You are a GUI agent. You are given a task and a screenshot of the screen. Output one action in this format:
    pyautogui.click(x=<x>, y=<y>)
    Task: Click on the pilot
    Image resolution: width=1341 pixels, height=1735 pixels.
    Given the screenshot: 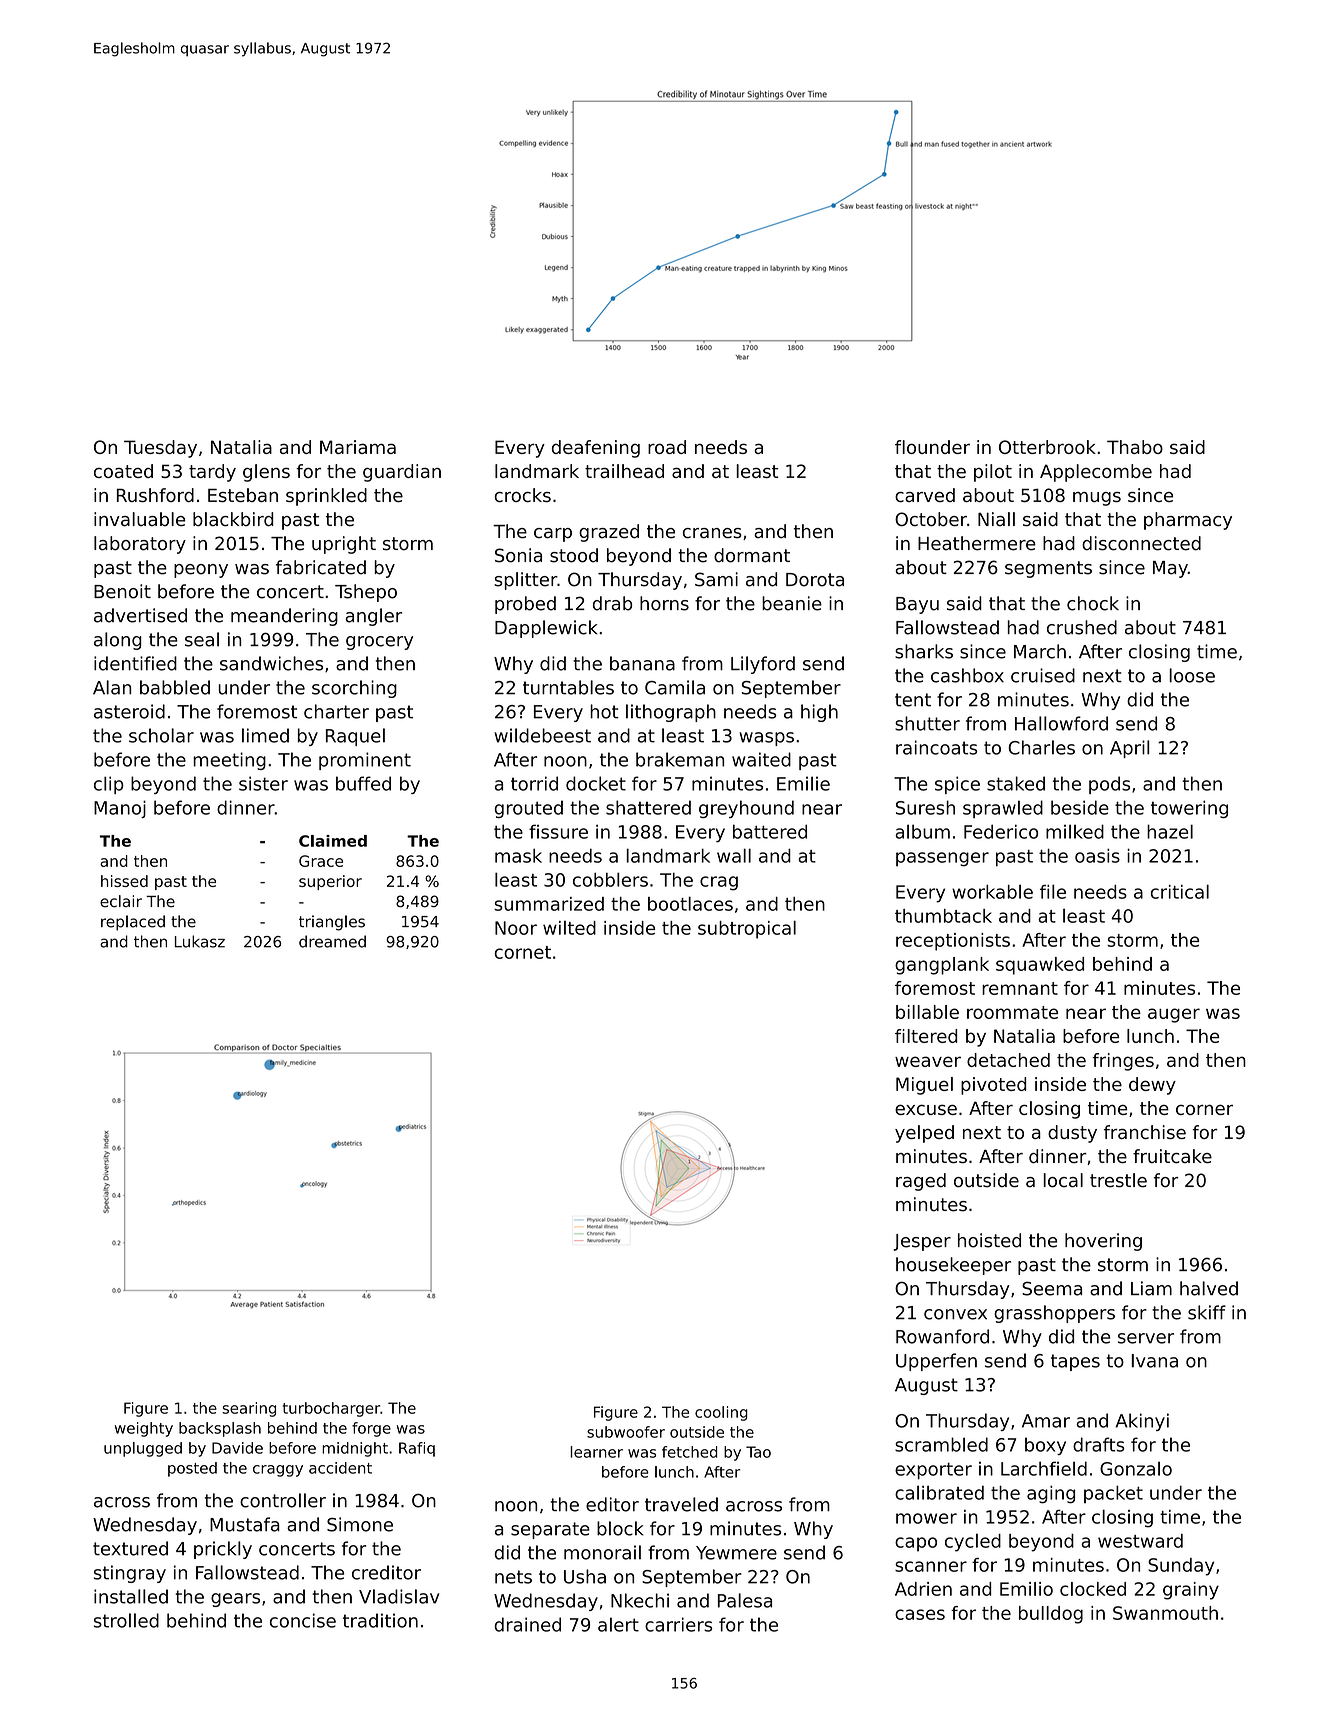 What is the action you would take?
    pyautogui.click(x=993, y=473)
